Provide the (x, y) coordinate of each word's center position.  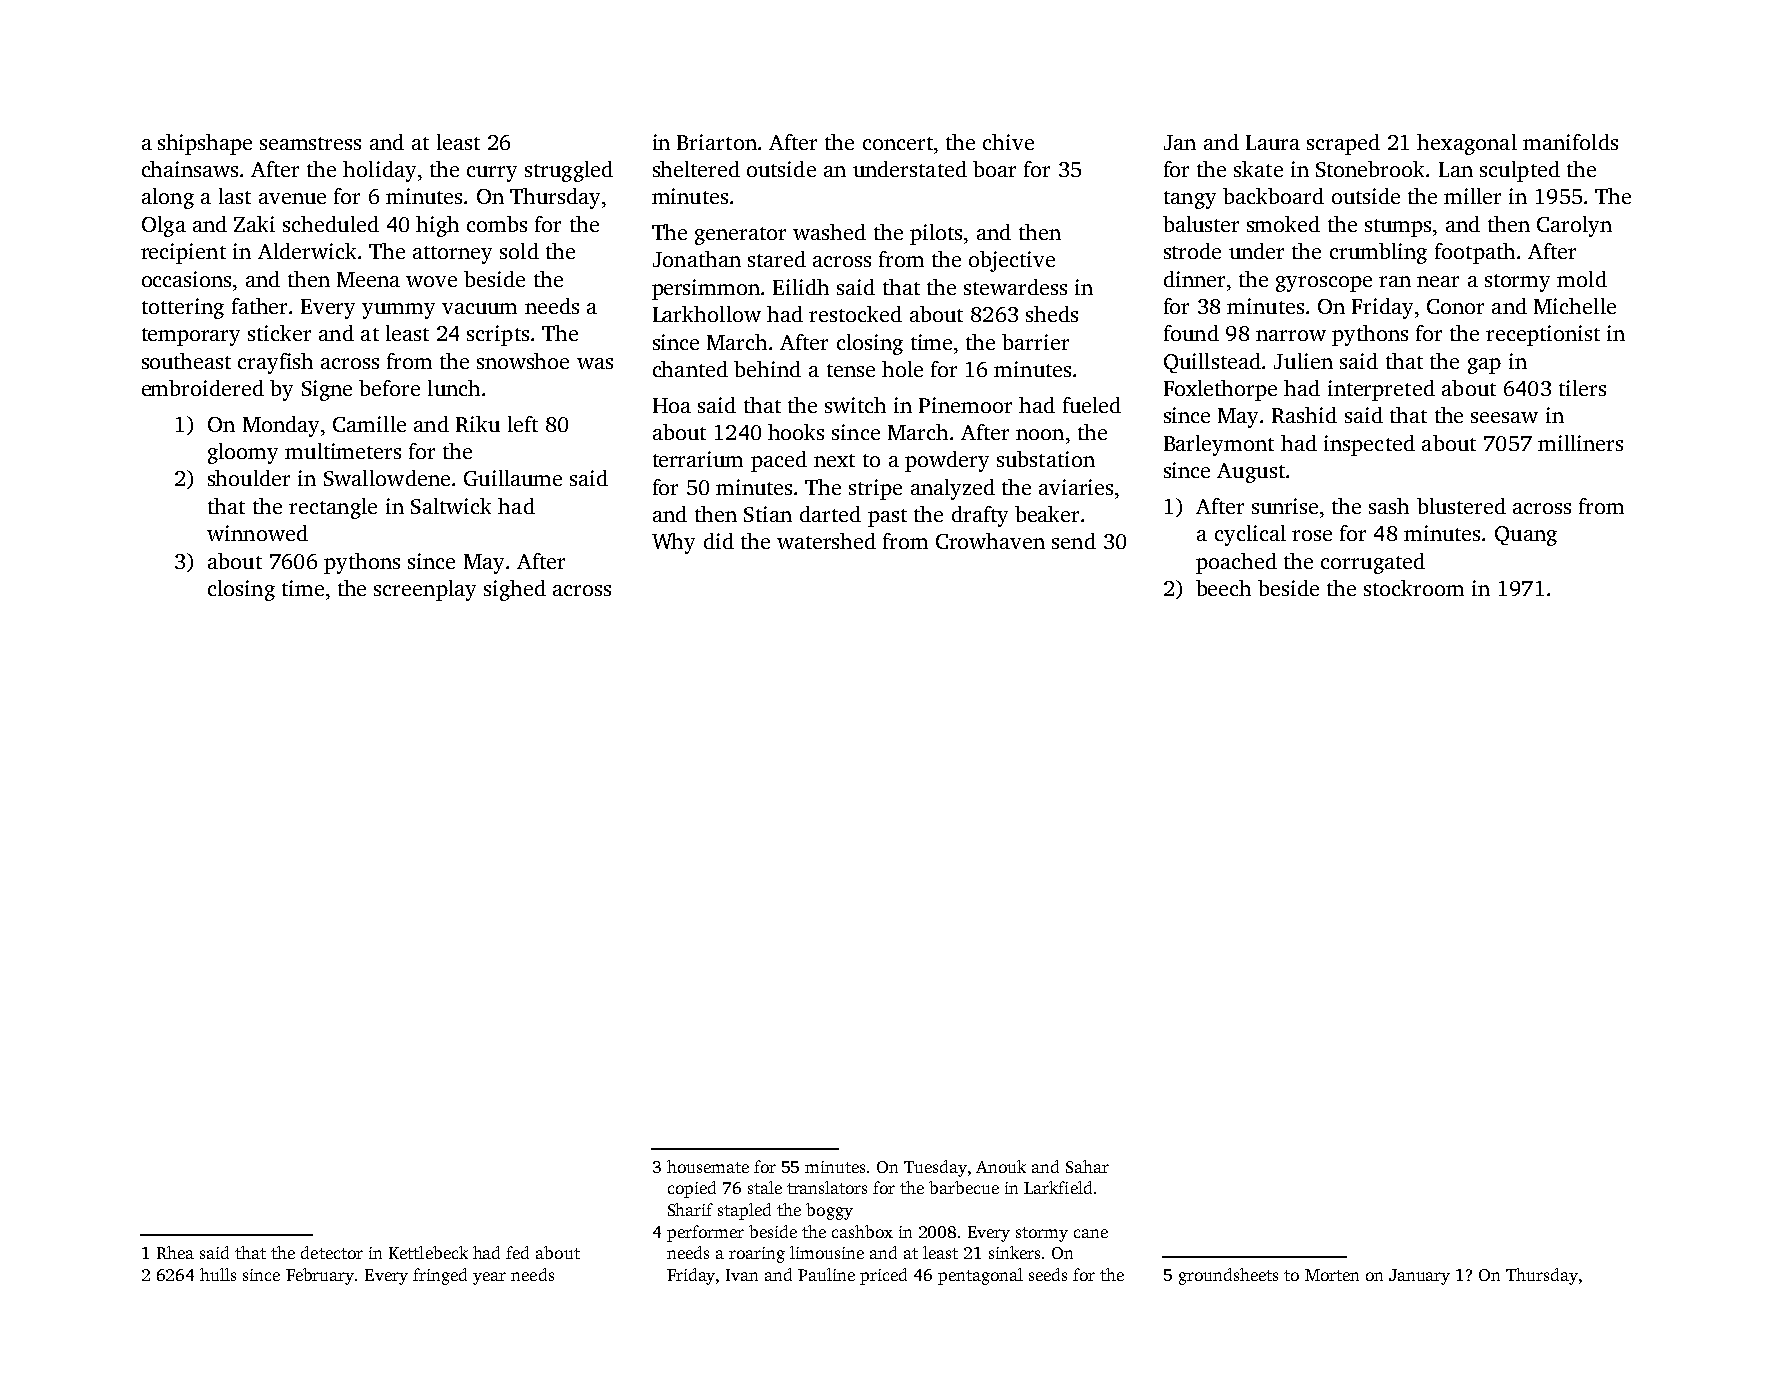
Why (673, 543)
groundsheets (1228, 1276)
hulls (218, 1274)
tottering (183, 308)
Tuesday (935, 1168)
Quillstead (1212, 363)
